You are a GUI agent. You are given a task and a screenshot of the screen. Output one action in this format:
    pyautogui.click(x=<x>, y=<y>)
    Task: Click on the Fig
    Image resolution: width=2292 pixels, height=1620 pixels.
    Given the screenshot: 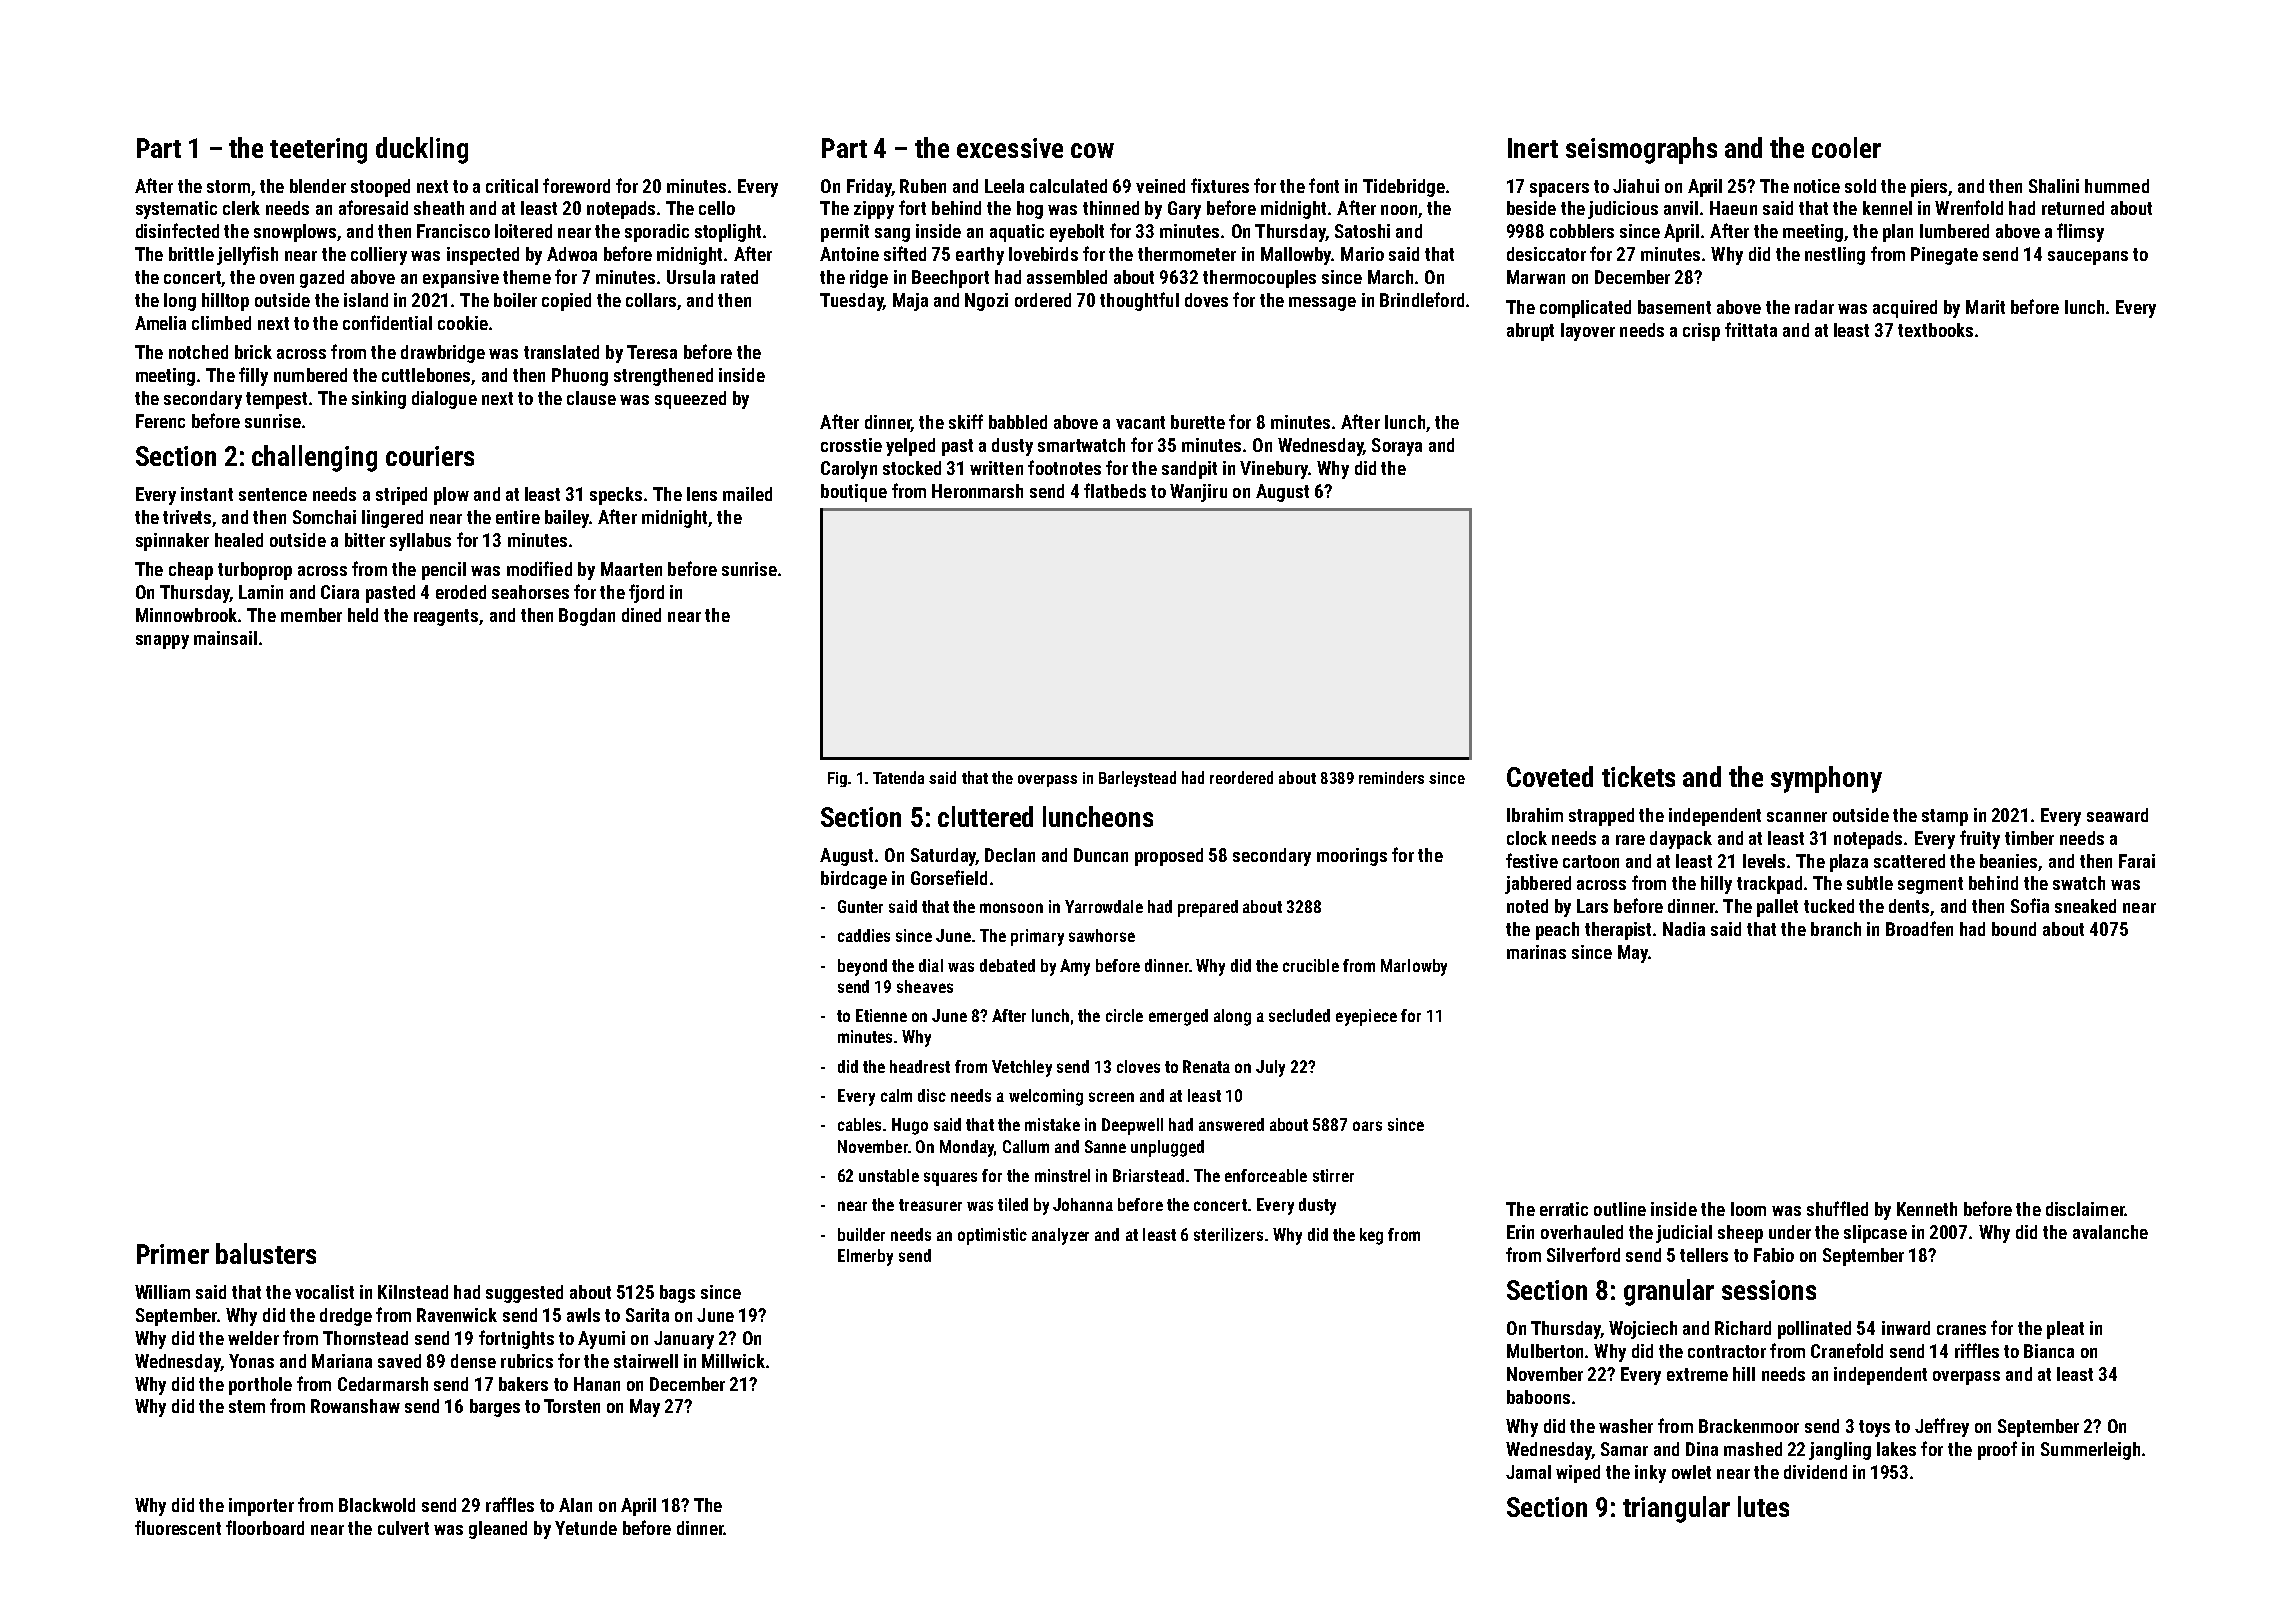 What is the action you would take?
    pyautogui.click(x=837, y=779)
